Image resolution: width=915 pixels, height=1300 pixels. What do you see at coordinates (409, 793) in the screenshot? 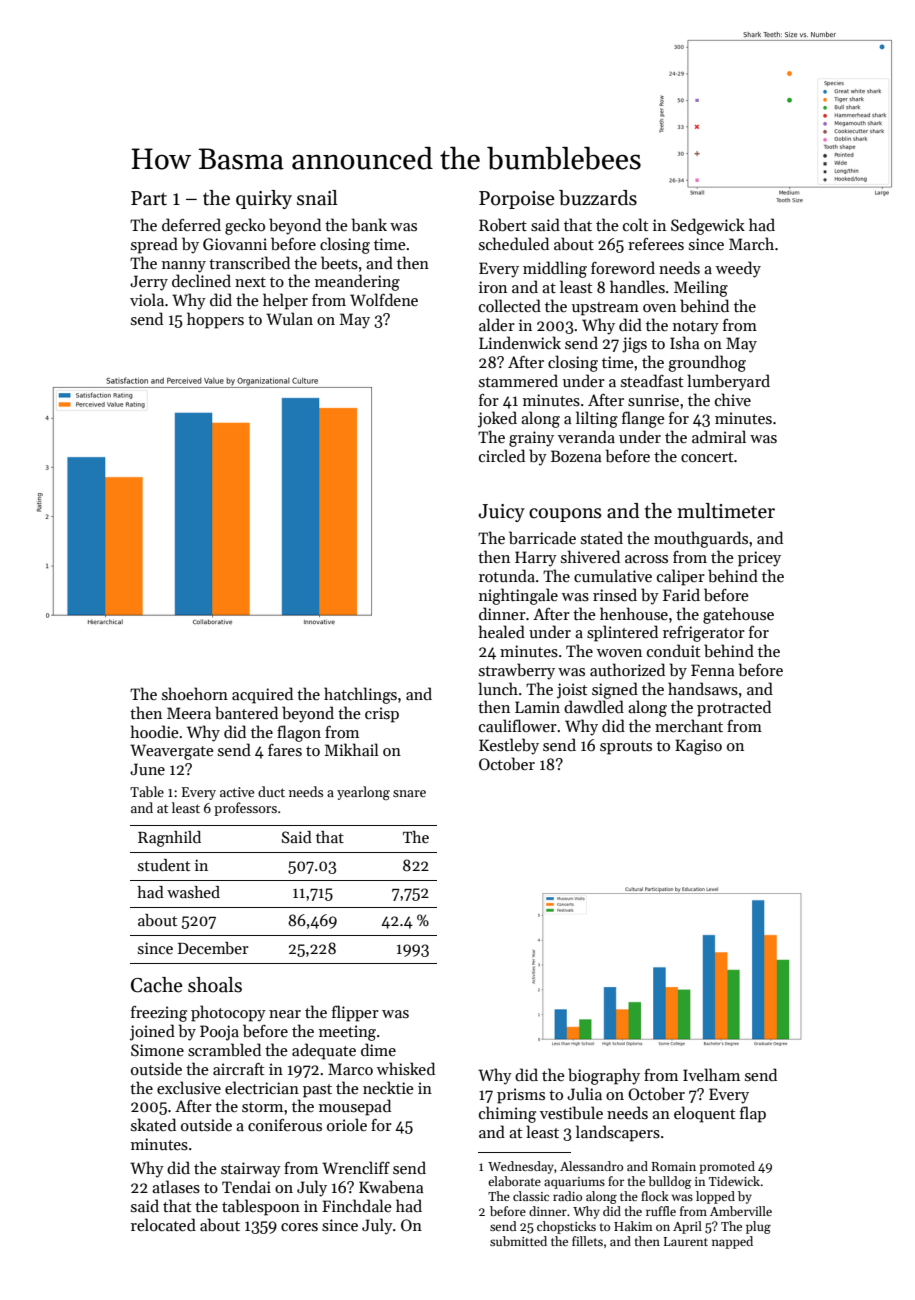
I see `snare` at bounding box center [409, 793].
